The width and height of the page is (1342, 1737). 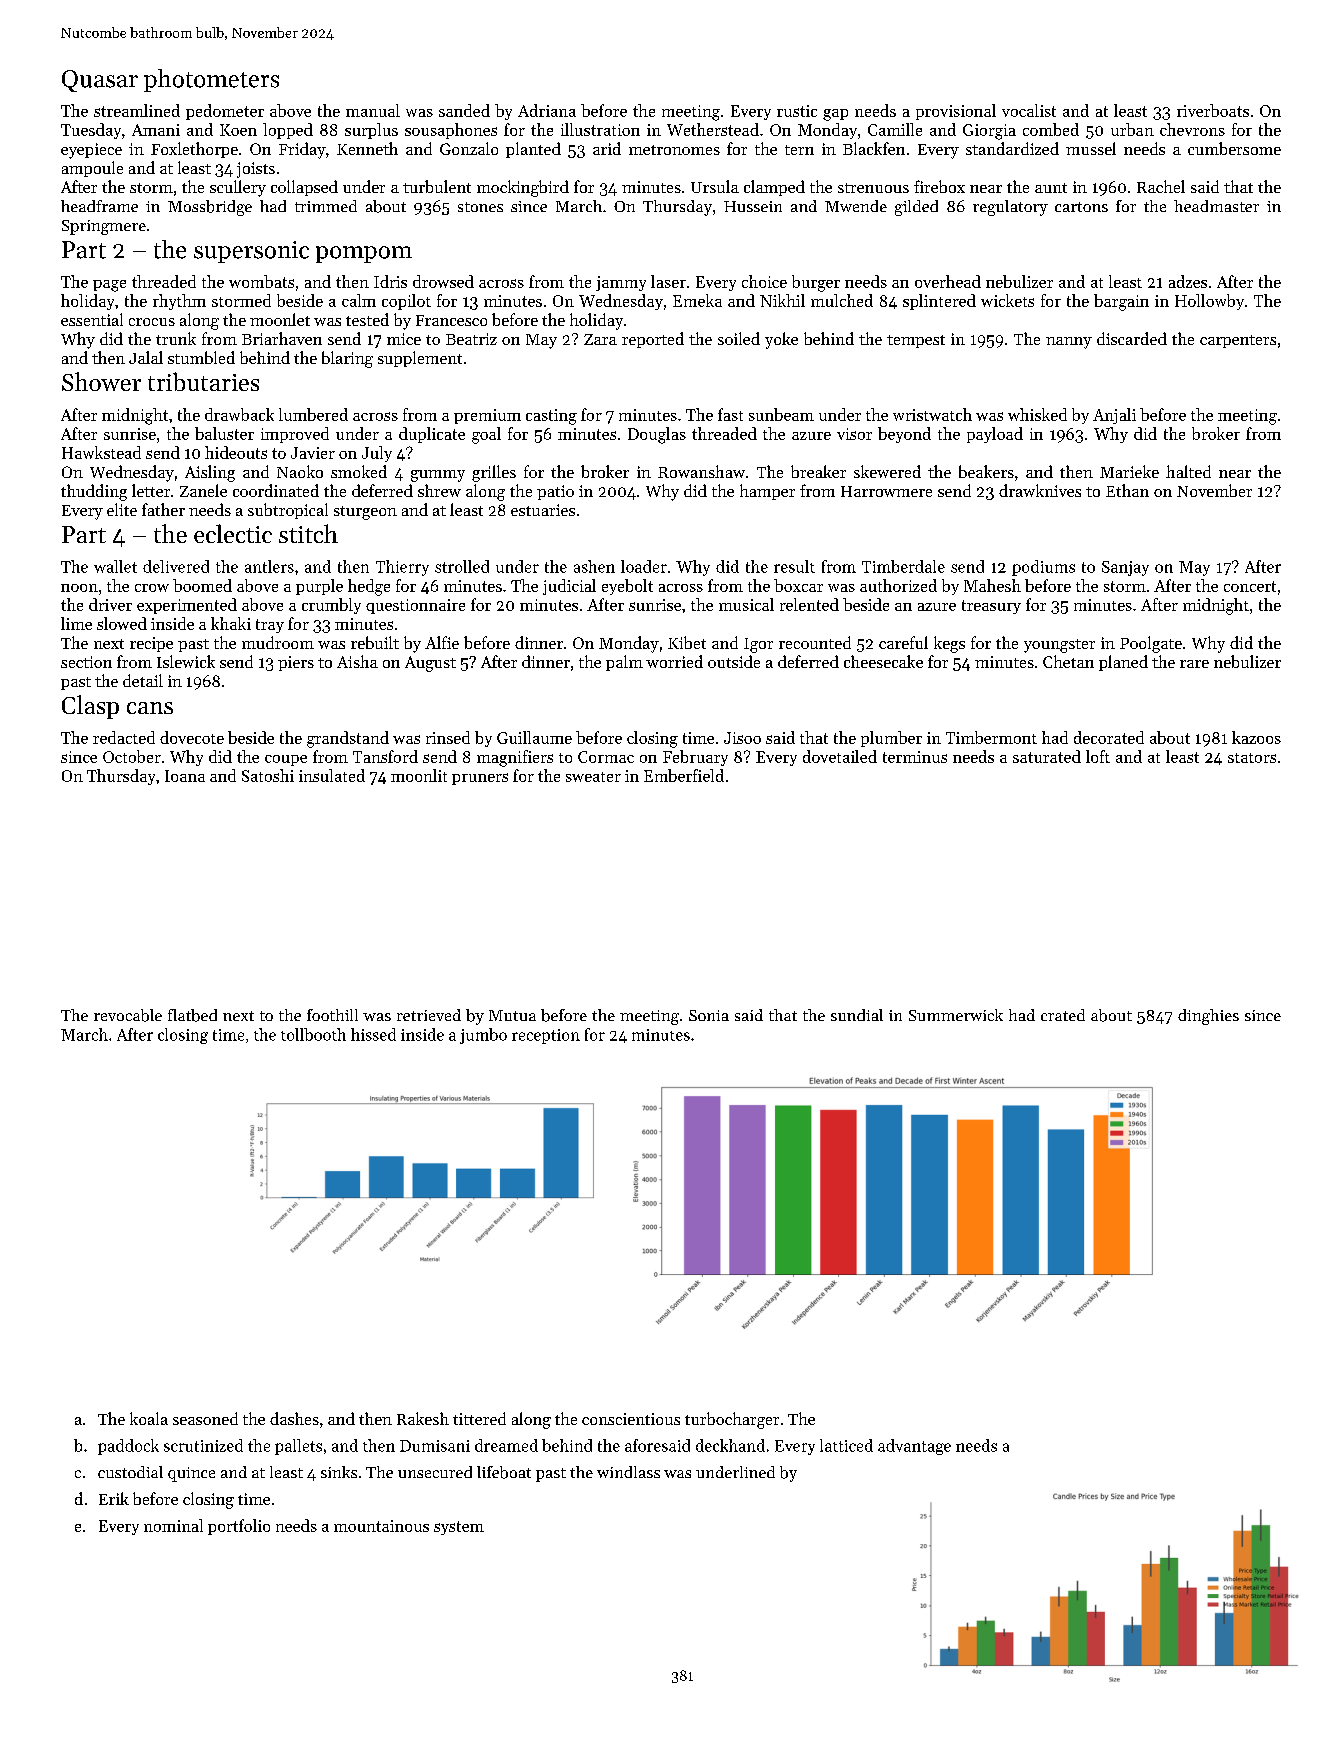 I want to click on Quasar, so click(x=100, y=81).
